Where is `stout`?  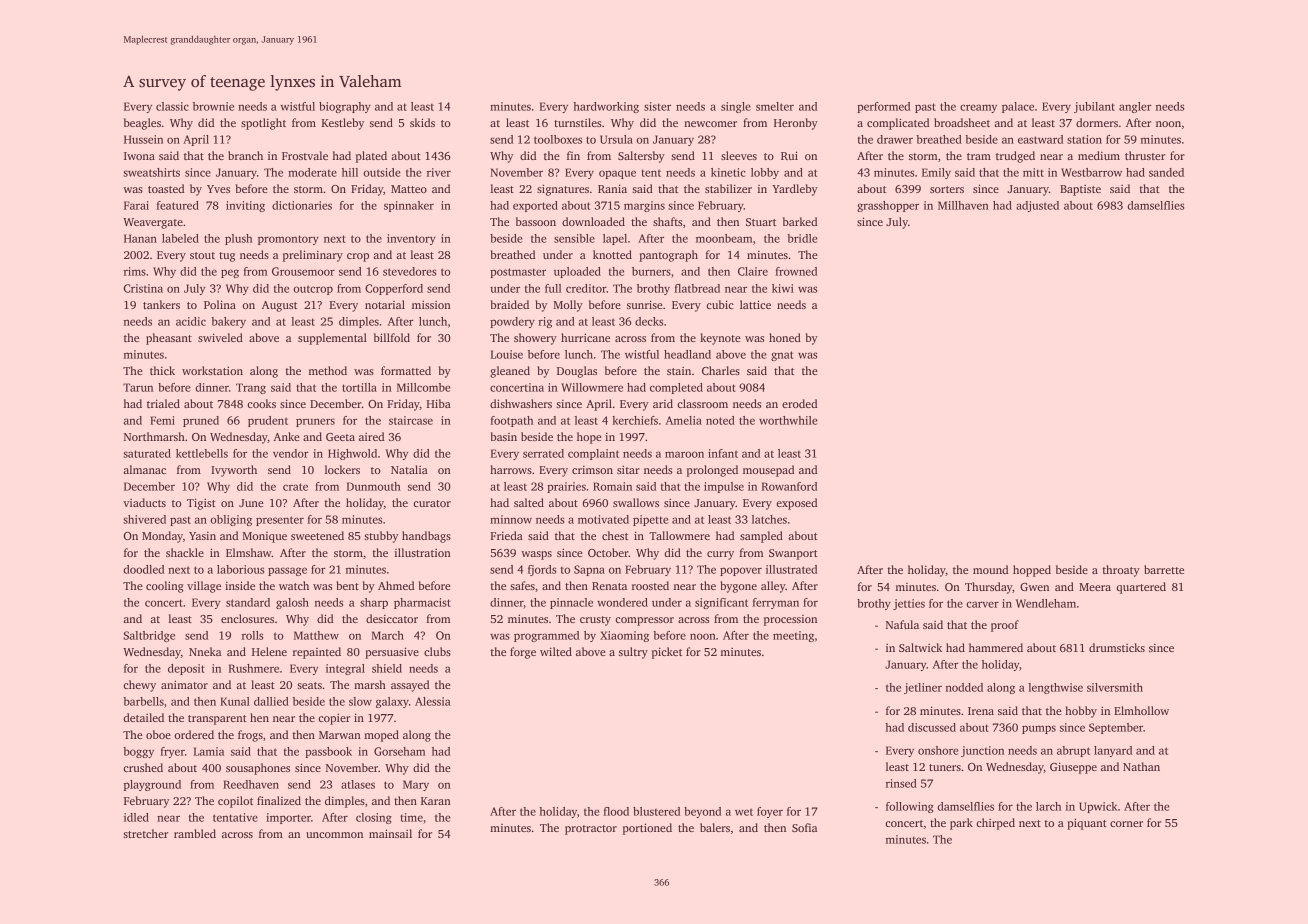
stout is located at coordinates (202, 255).
